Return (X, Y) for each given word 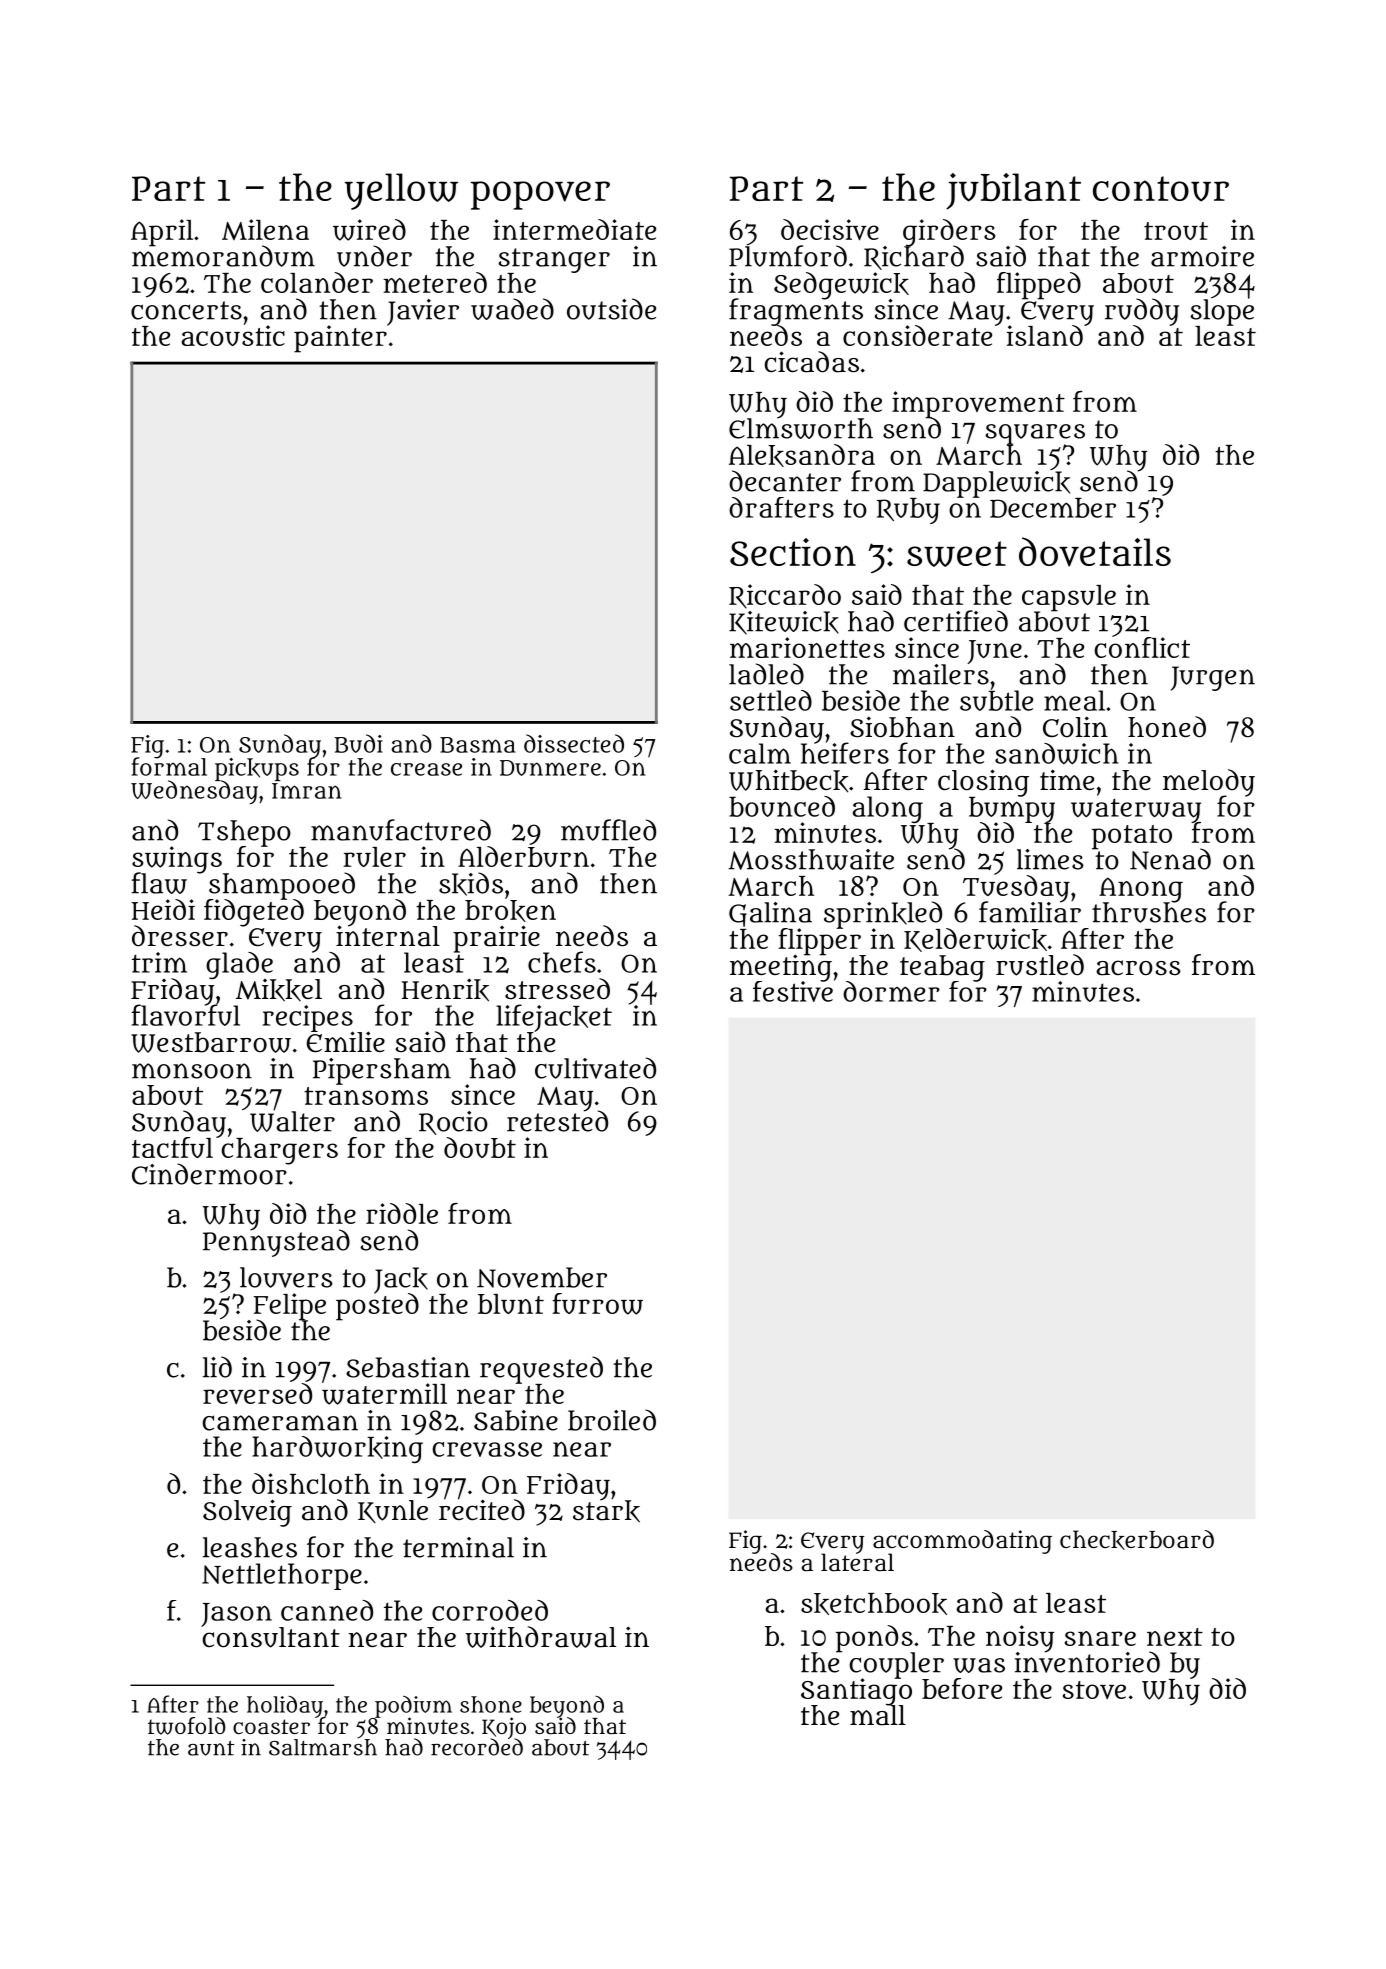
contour (1161, 189)
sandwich (1057, 753)
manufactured (401, 830)
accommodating (962, 1542)
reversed (257, 1393)
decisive (830, 229)
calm (760, 753)
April (162, 233)
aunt (211, 1748)
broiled (612, 1420)
